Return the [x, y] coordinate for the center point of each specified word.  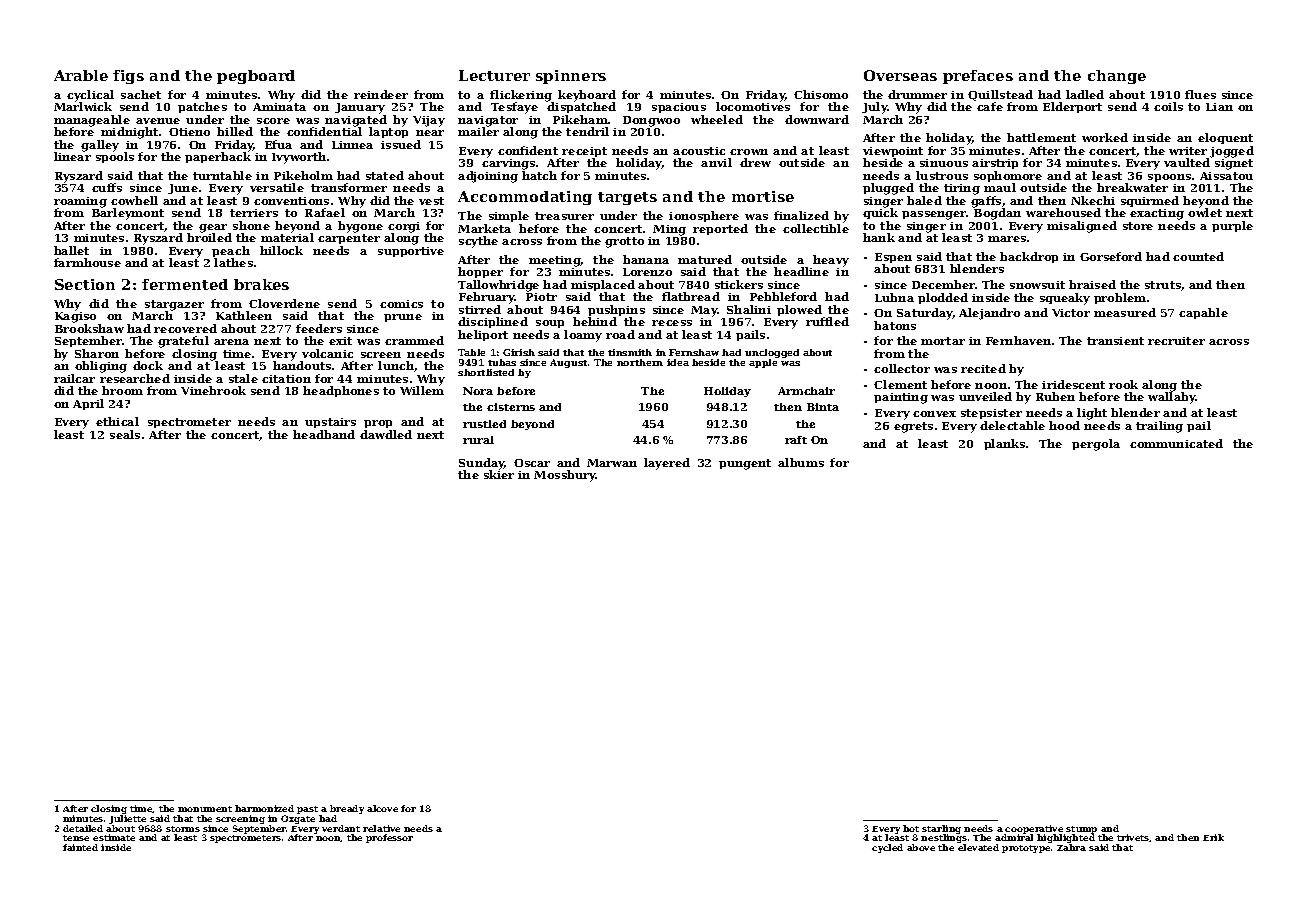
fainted [80, 847]
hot [911, 828]
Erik [1213, 837]
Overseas [900, 75]
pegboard [256, 77]
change [1117, 77]
